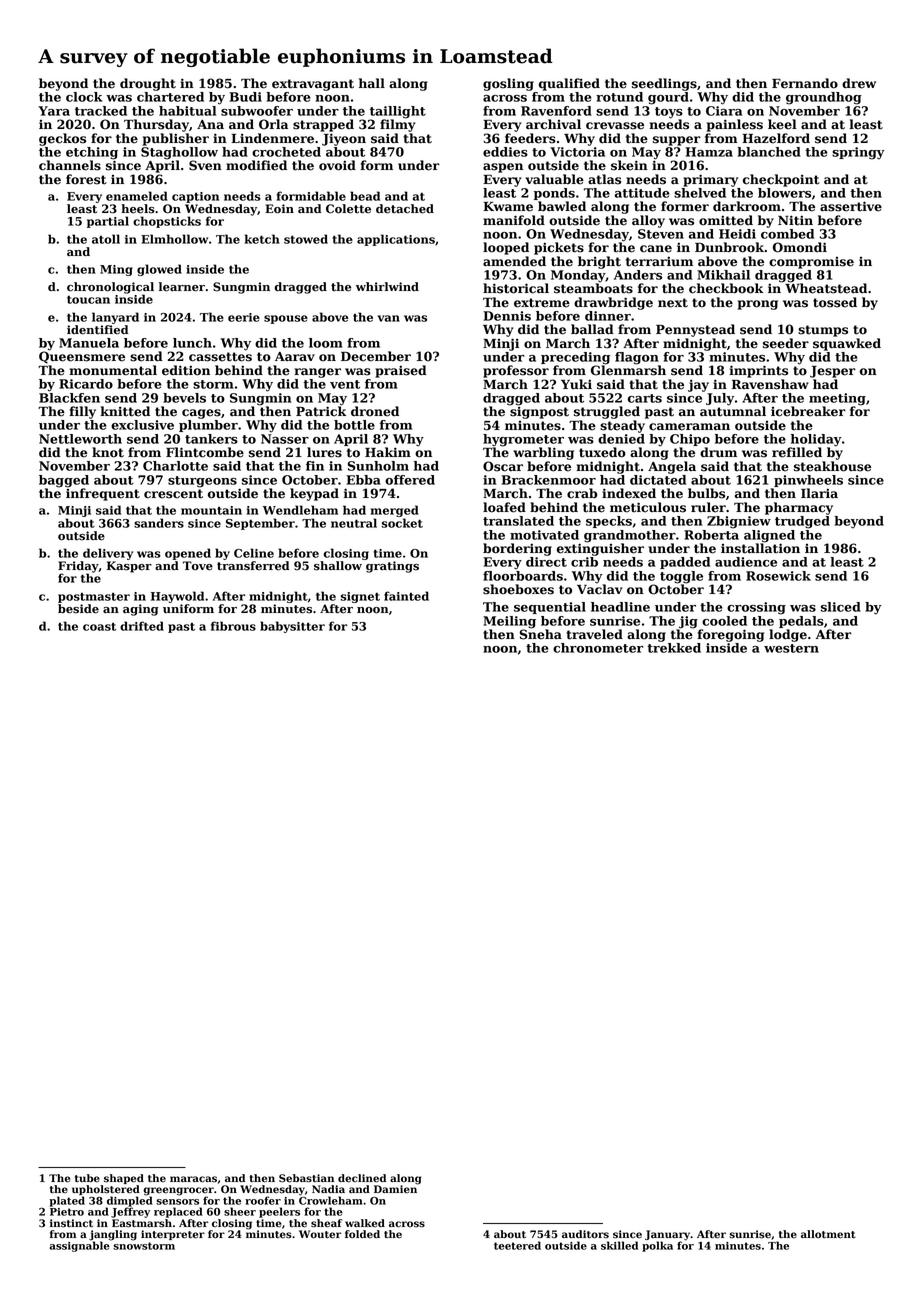  Describe the element at coordinates (320, 1234) in the screenshot. I see `Wouter` at that location.
